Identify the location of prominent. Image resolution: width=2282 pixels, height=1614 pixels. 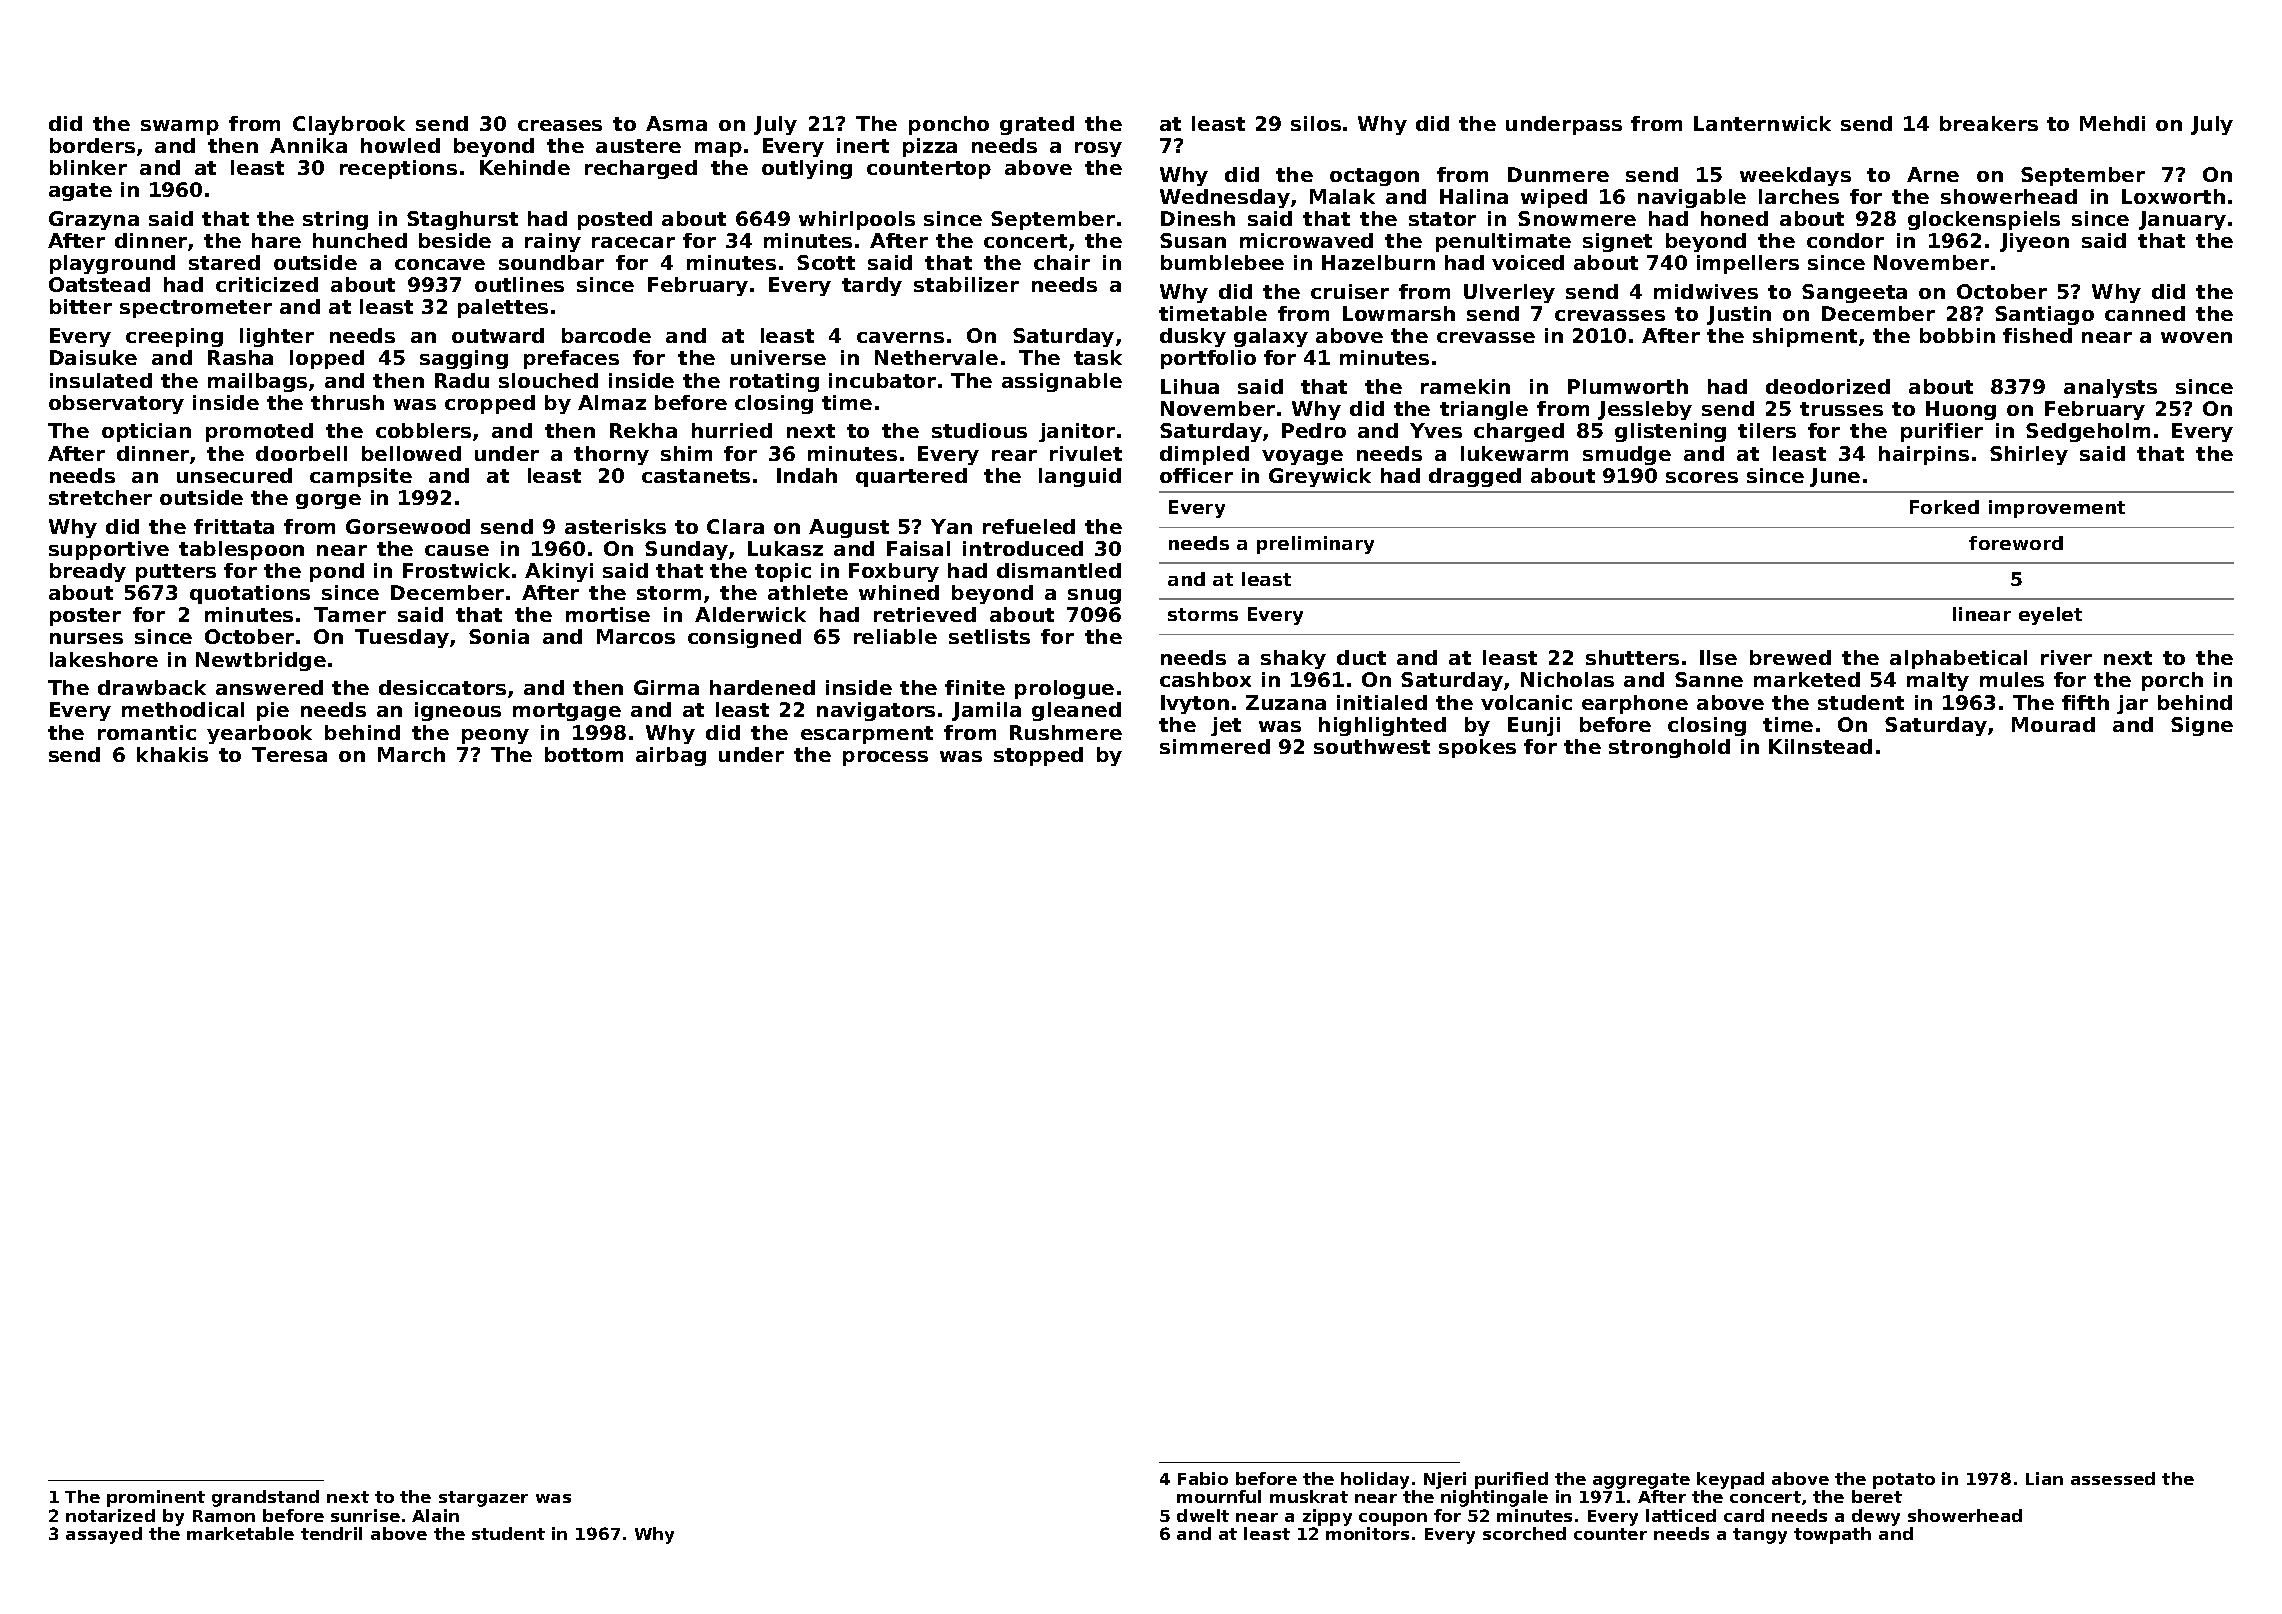
(156, 1498).
